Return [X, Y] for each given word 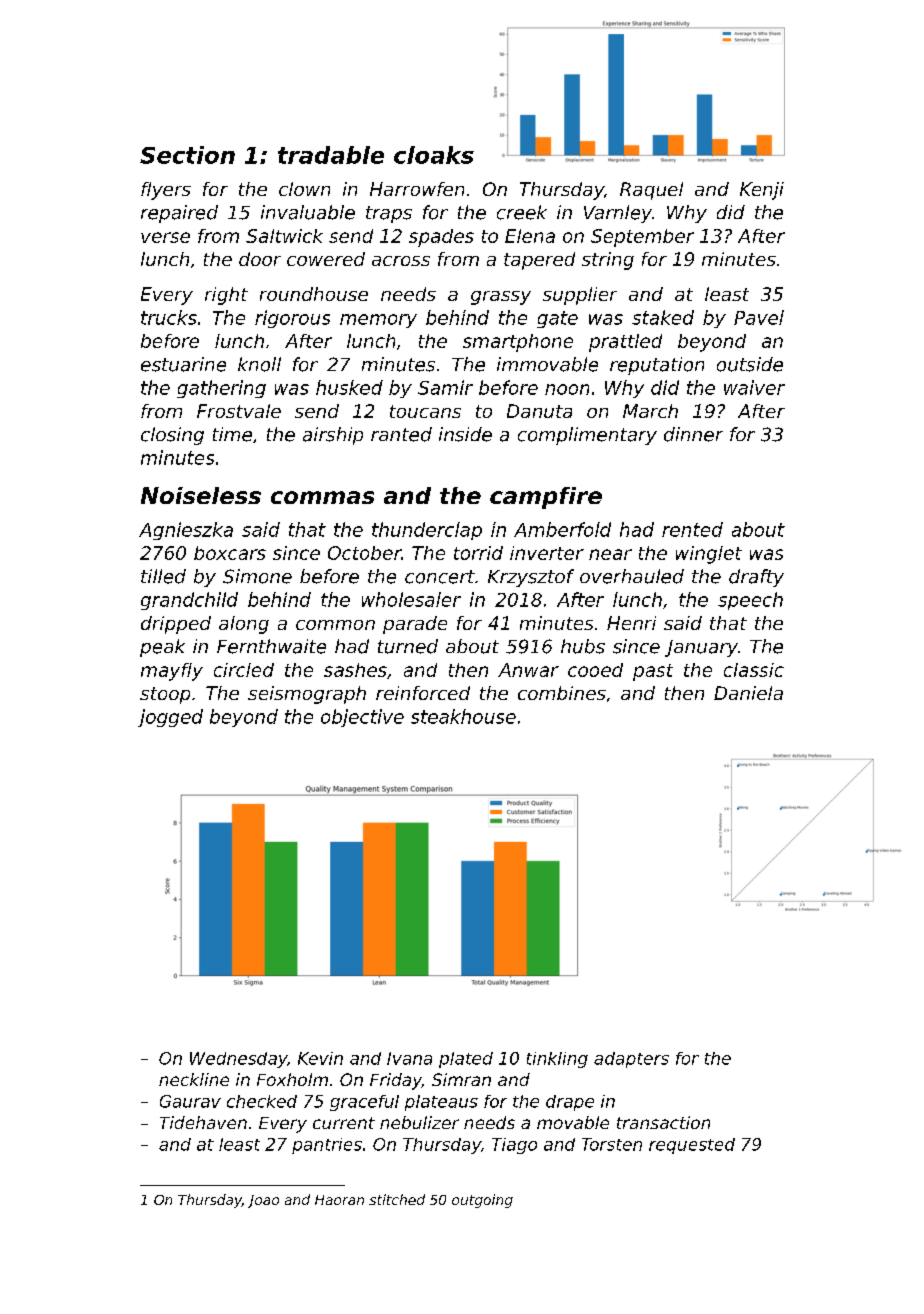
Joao [263, 1201]
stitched [397, 1199]
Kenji [762, 191]
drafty [756, 578]
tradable [331, 155]
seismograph [307, 695]
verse [165, 237]
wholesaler [411, 599]
